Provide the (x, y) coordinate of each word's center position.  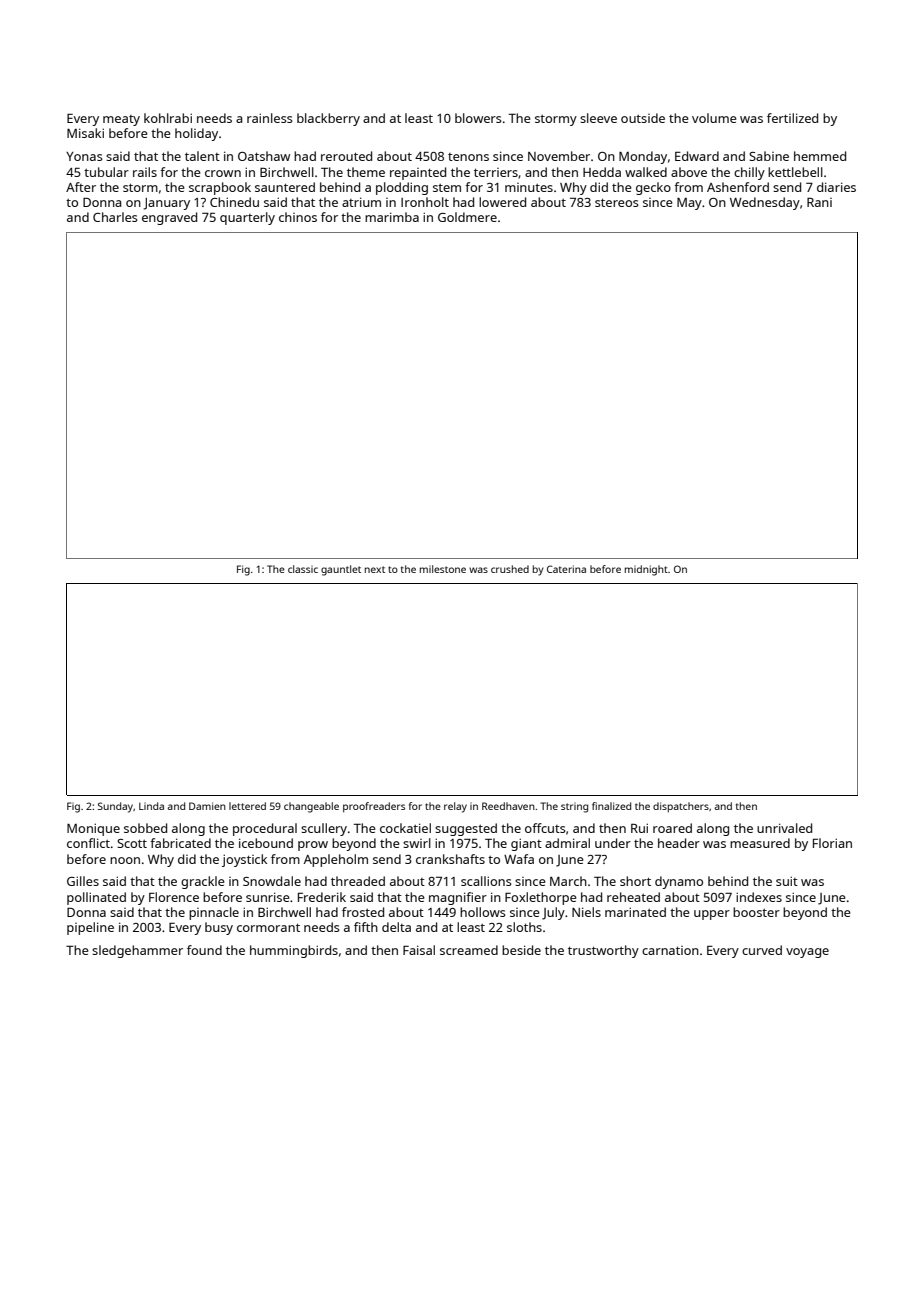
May (689, 204)
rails (145, 172)
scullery (324, 829)
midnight (646, 570)
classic (303, 569)
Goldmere (467, 217)
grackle (203, 882)
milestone (443, 569)
